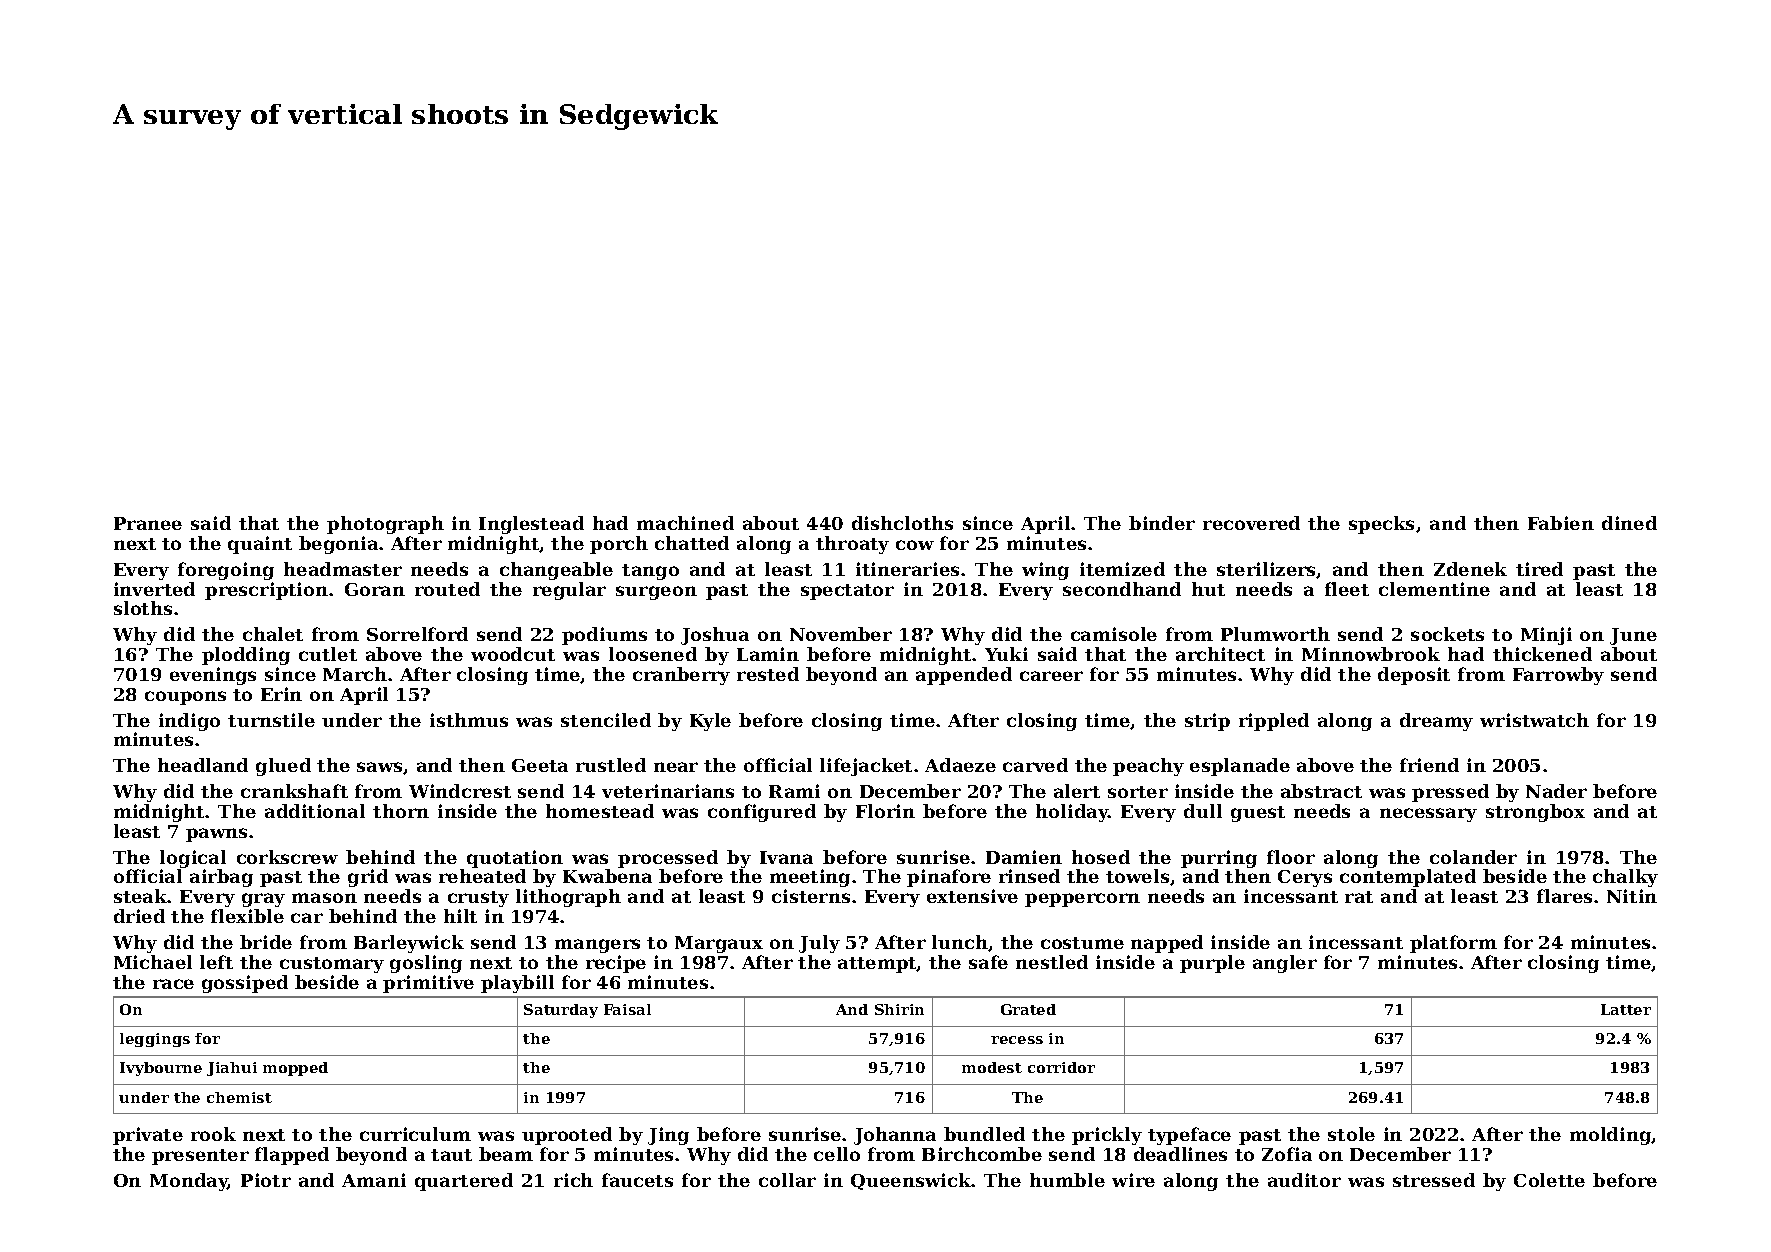 Image resolution: width=1771 pixels, height=1252 pixels. What do you see at coordinates (216, 835) in the screenshot?
I see `pawns` at bounding box center [216, 835].
